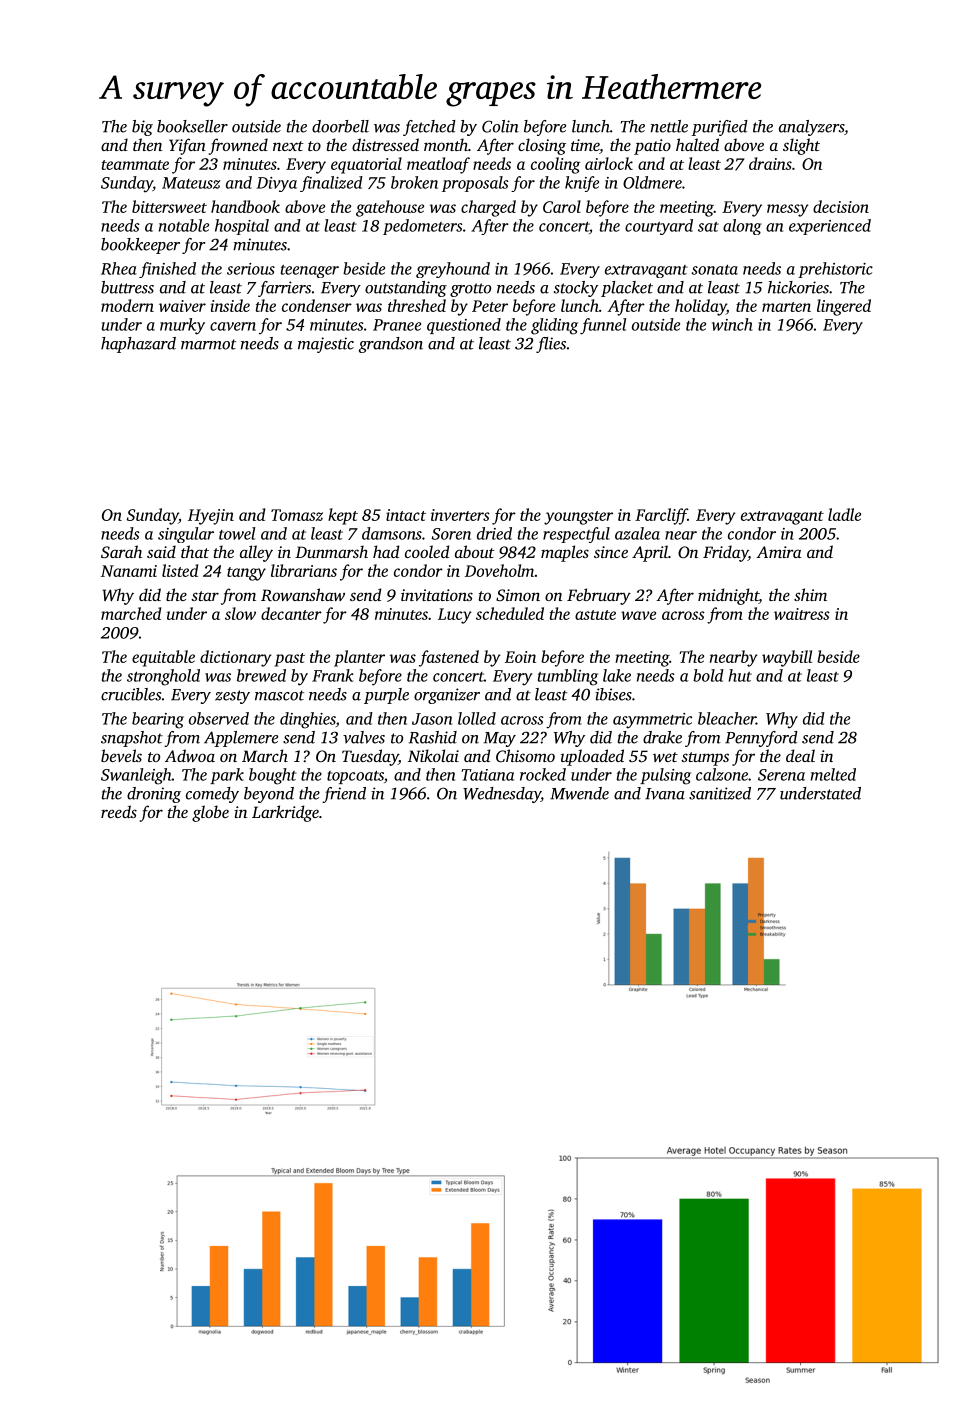 The image size is (977, 1415). Describe the element at coordinates (136, 776) in the image. I see `Swanleigh` at that location.
